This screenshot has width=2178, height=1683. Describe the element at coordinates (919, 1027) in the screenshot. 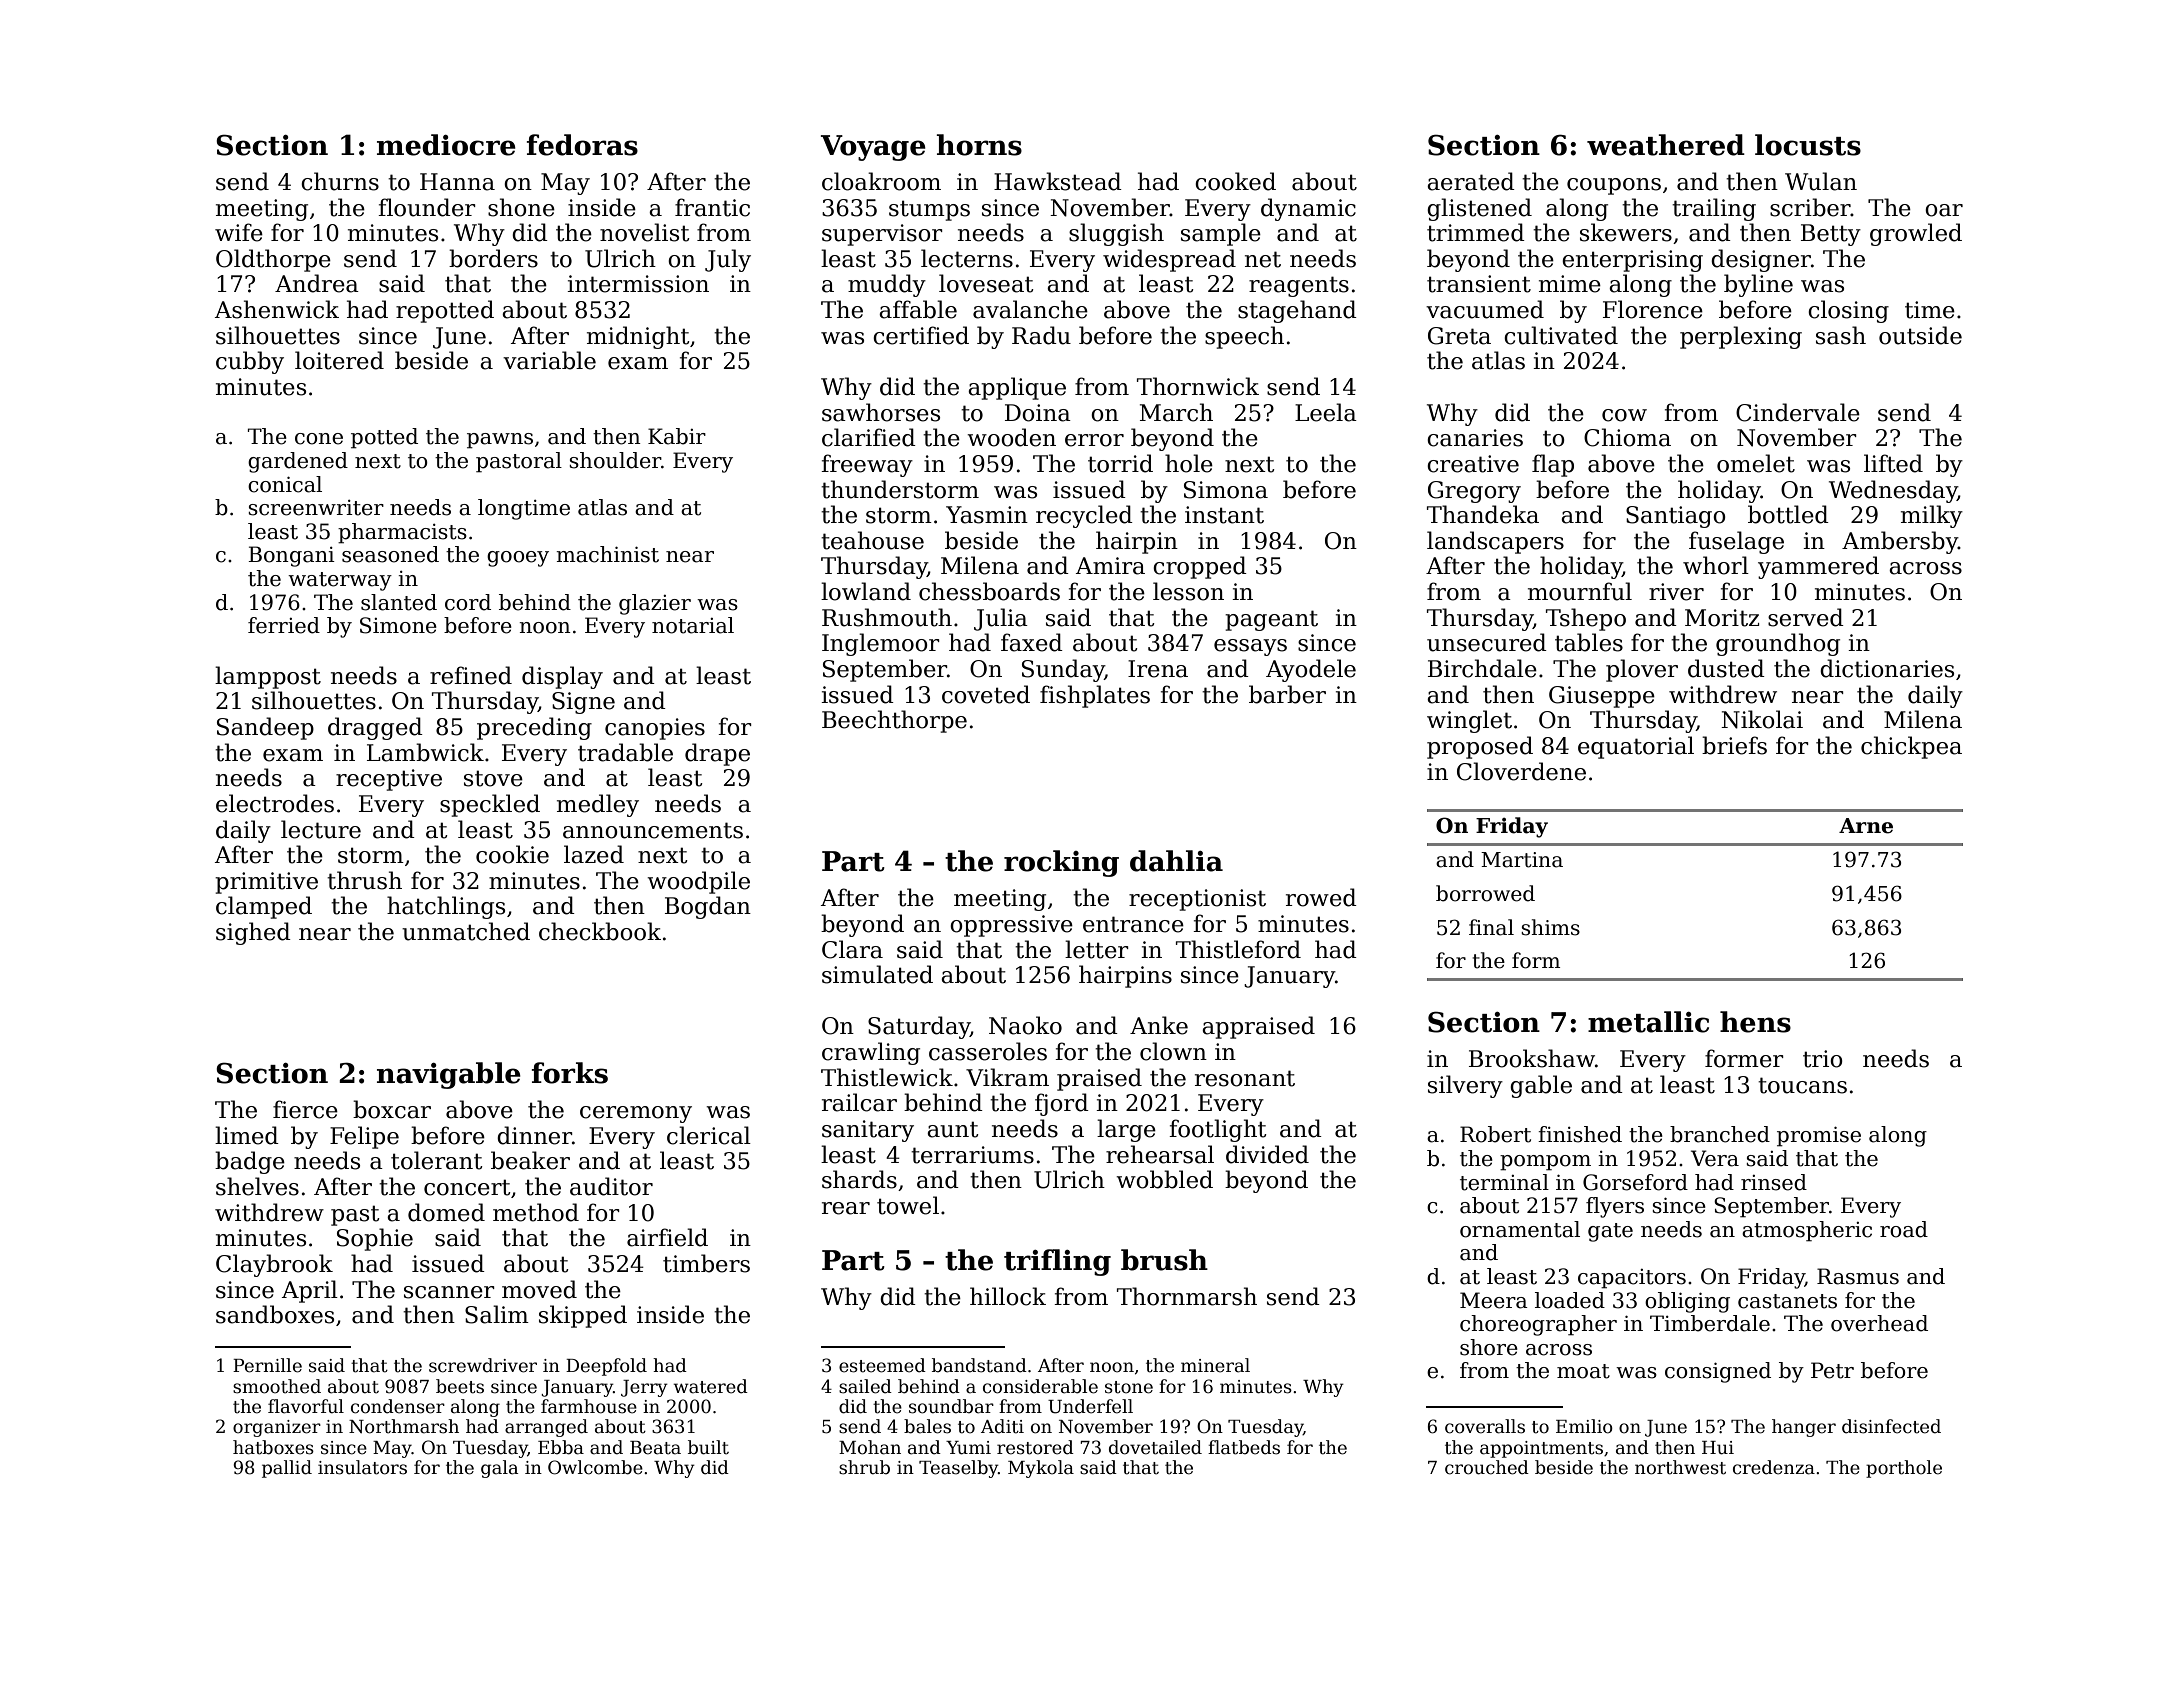

I see `Saturday` at that location.
